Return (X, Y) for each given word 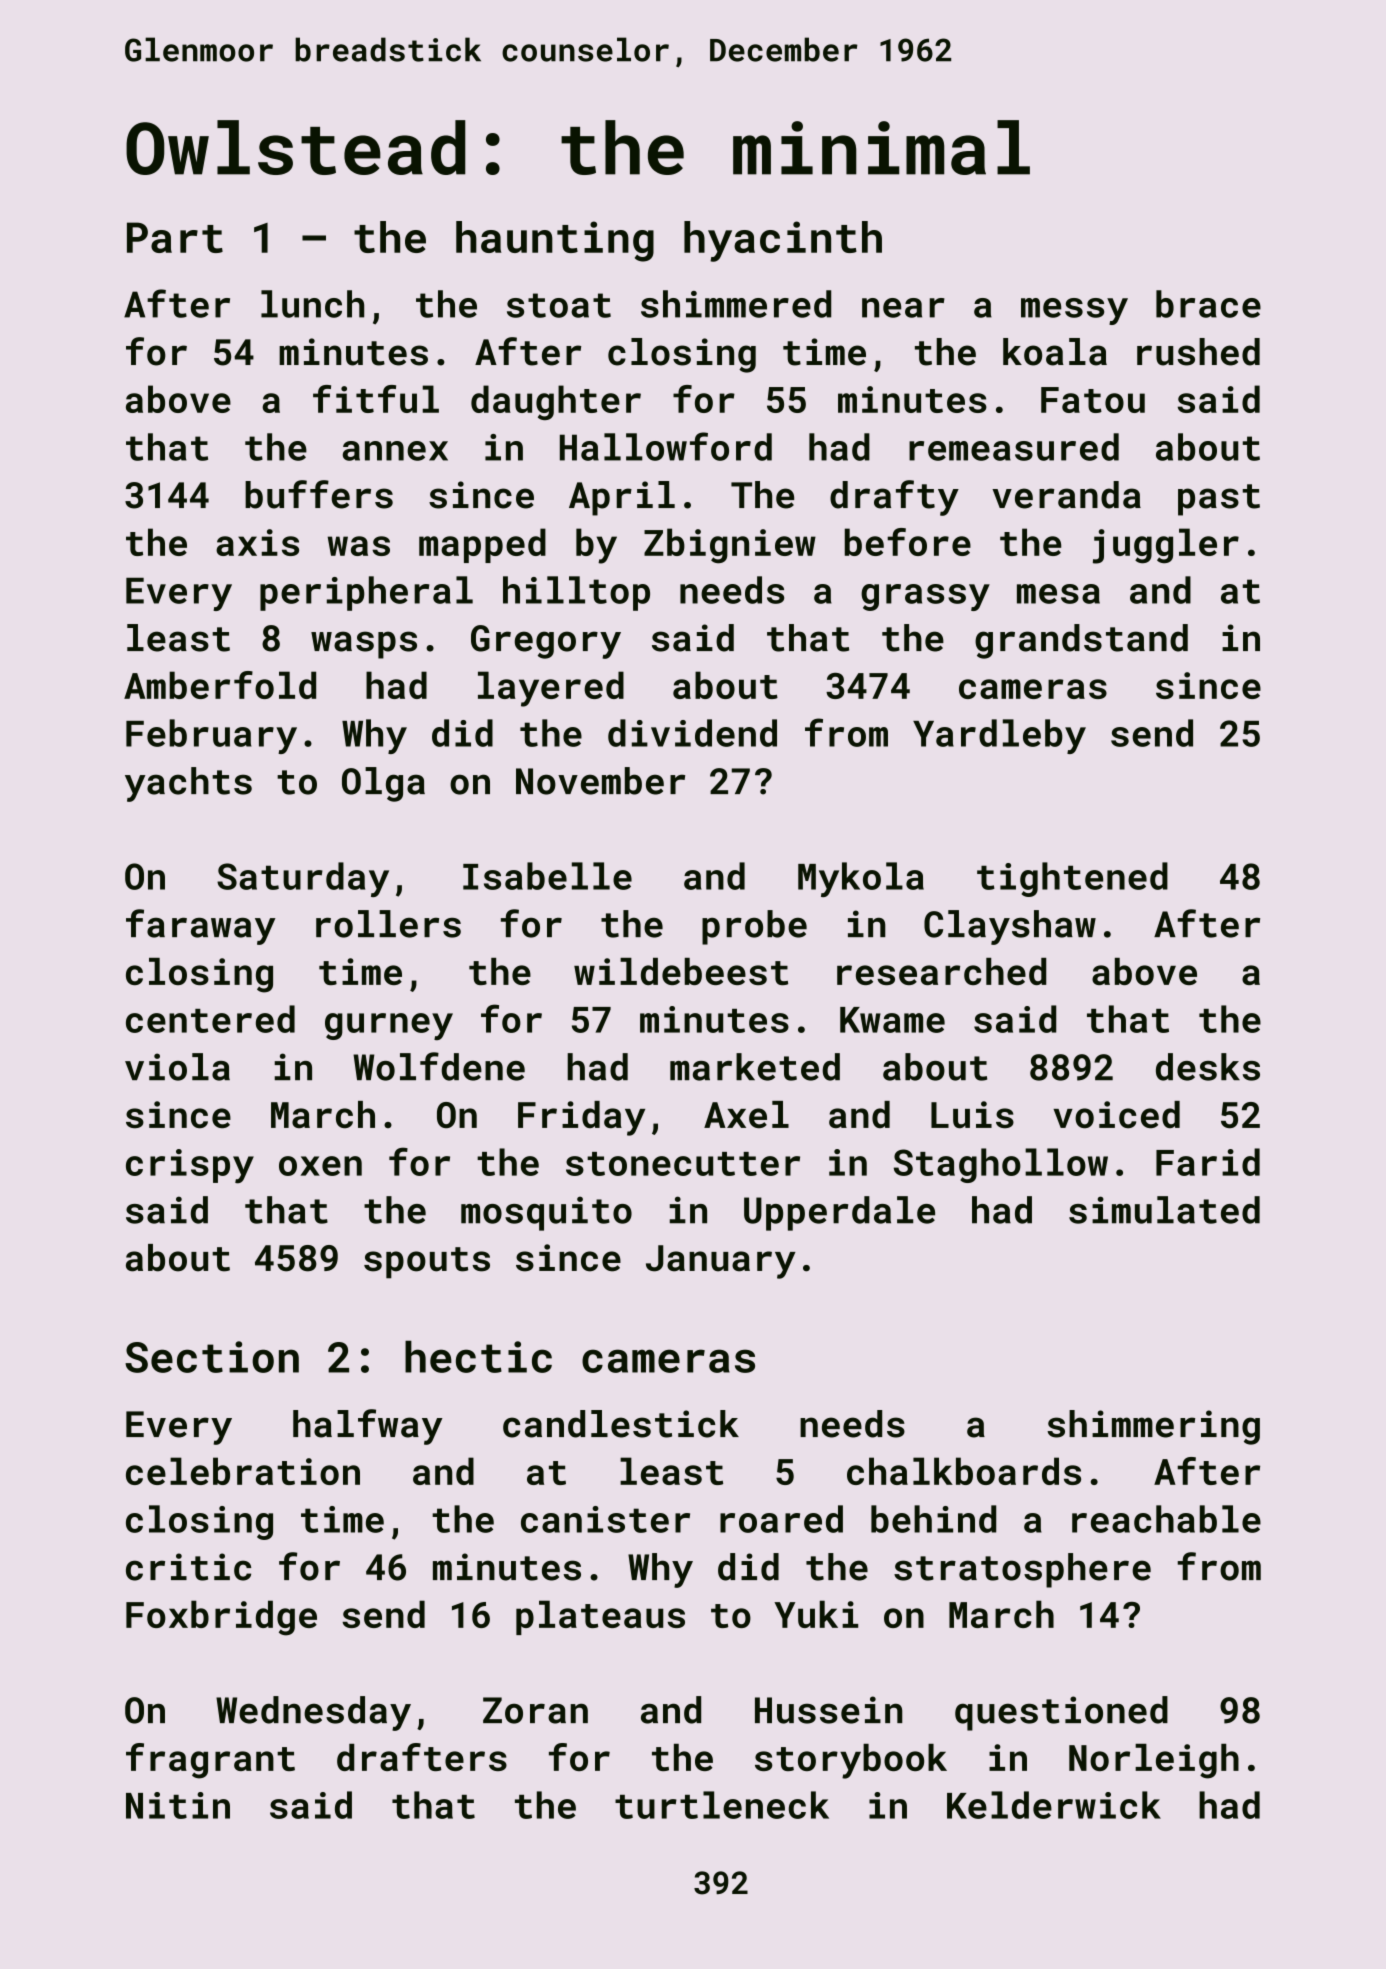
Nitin (178, 1805)
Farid (1208, 1162)
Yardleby (999, 736)
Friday (581, 1118)
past (1219, 500)
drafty (894, 498)
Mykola (861, 879)
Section (212, 1357)
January (721, 1262)
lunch (312, 304)
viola (177, 1067)
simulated (1164, 1210)
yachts (188, 784)
